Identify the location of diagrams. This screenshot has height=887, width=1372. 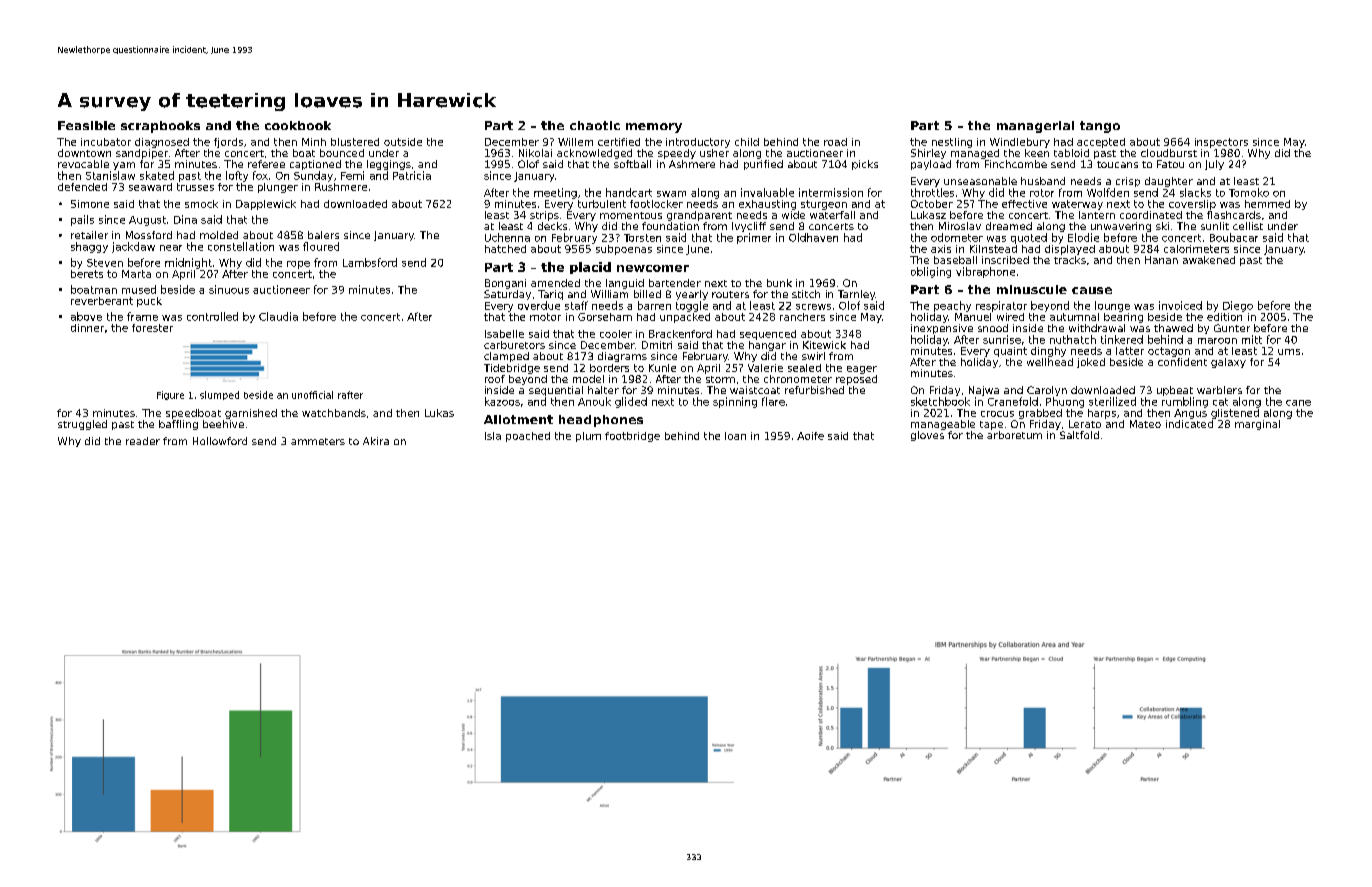
(622, 357).
